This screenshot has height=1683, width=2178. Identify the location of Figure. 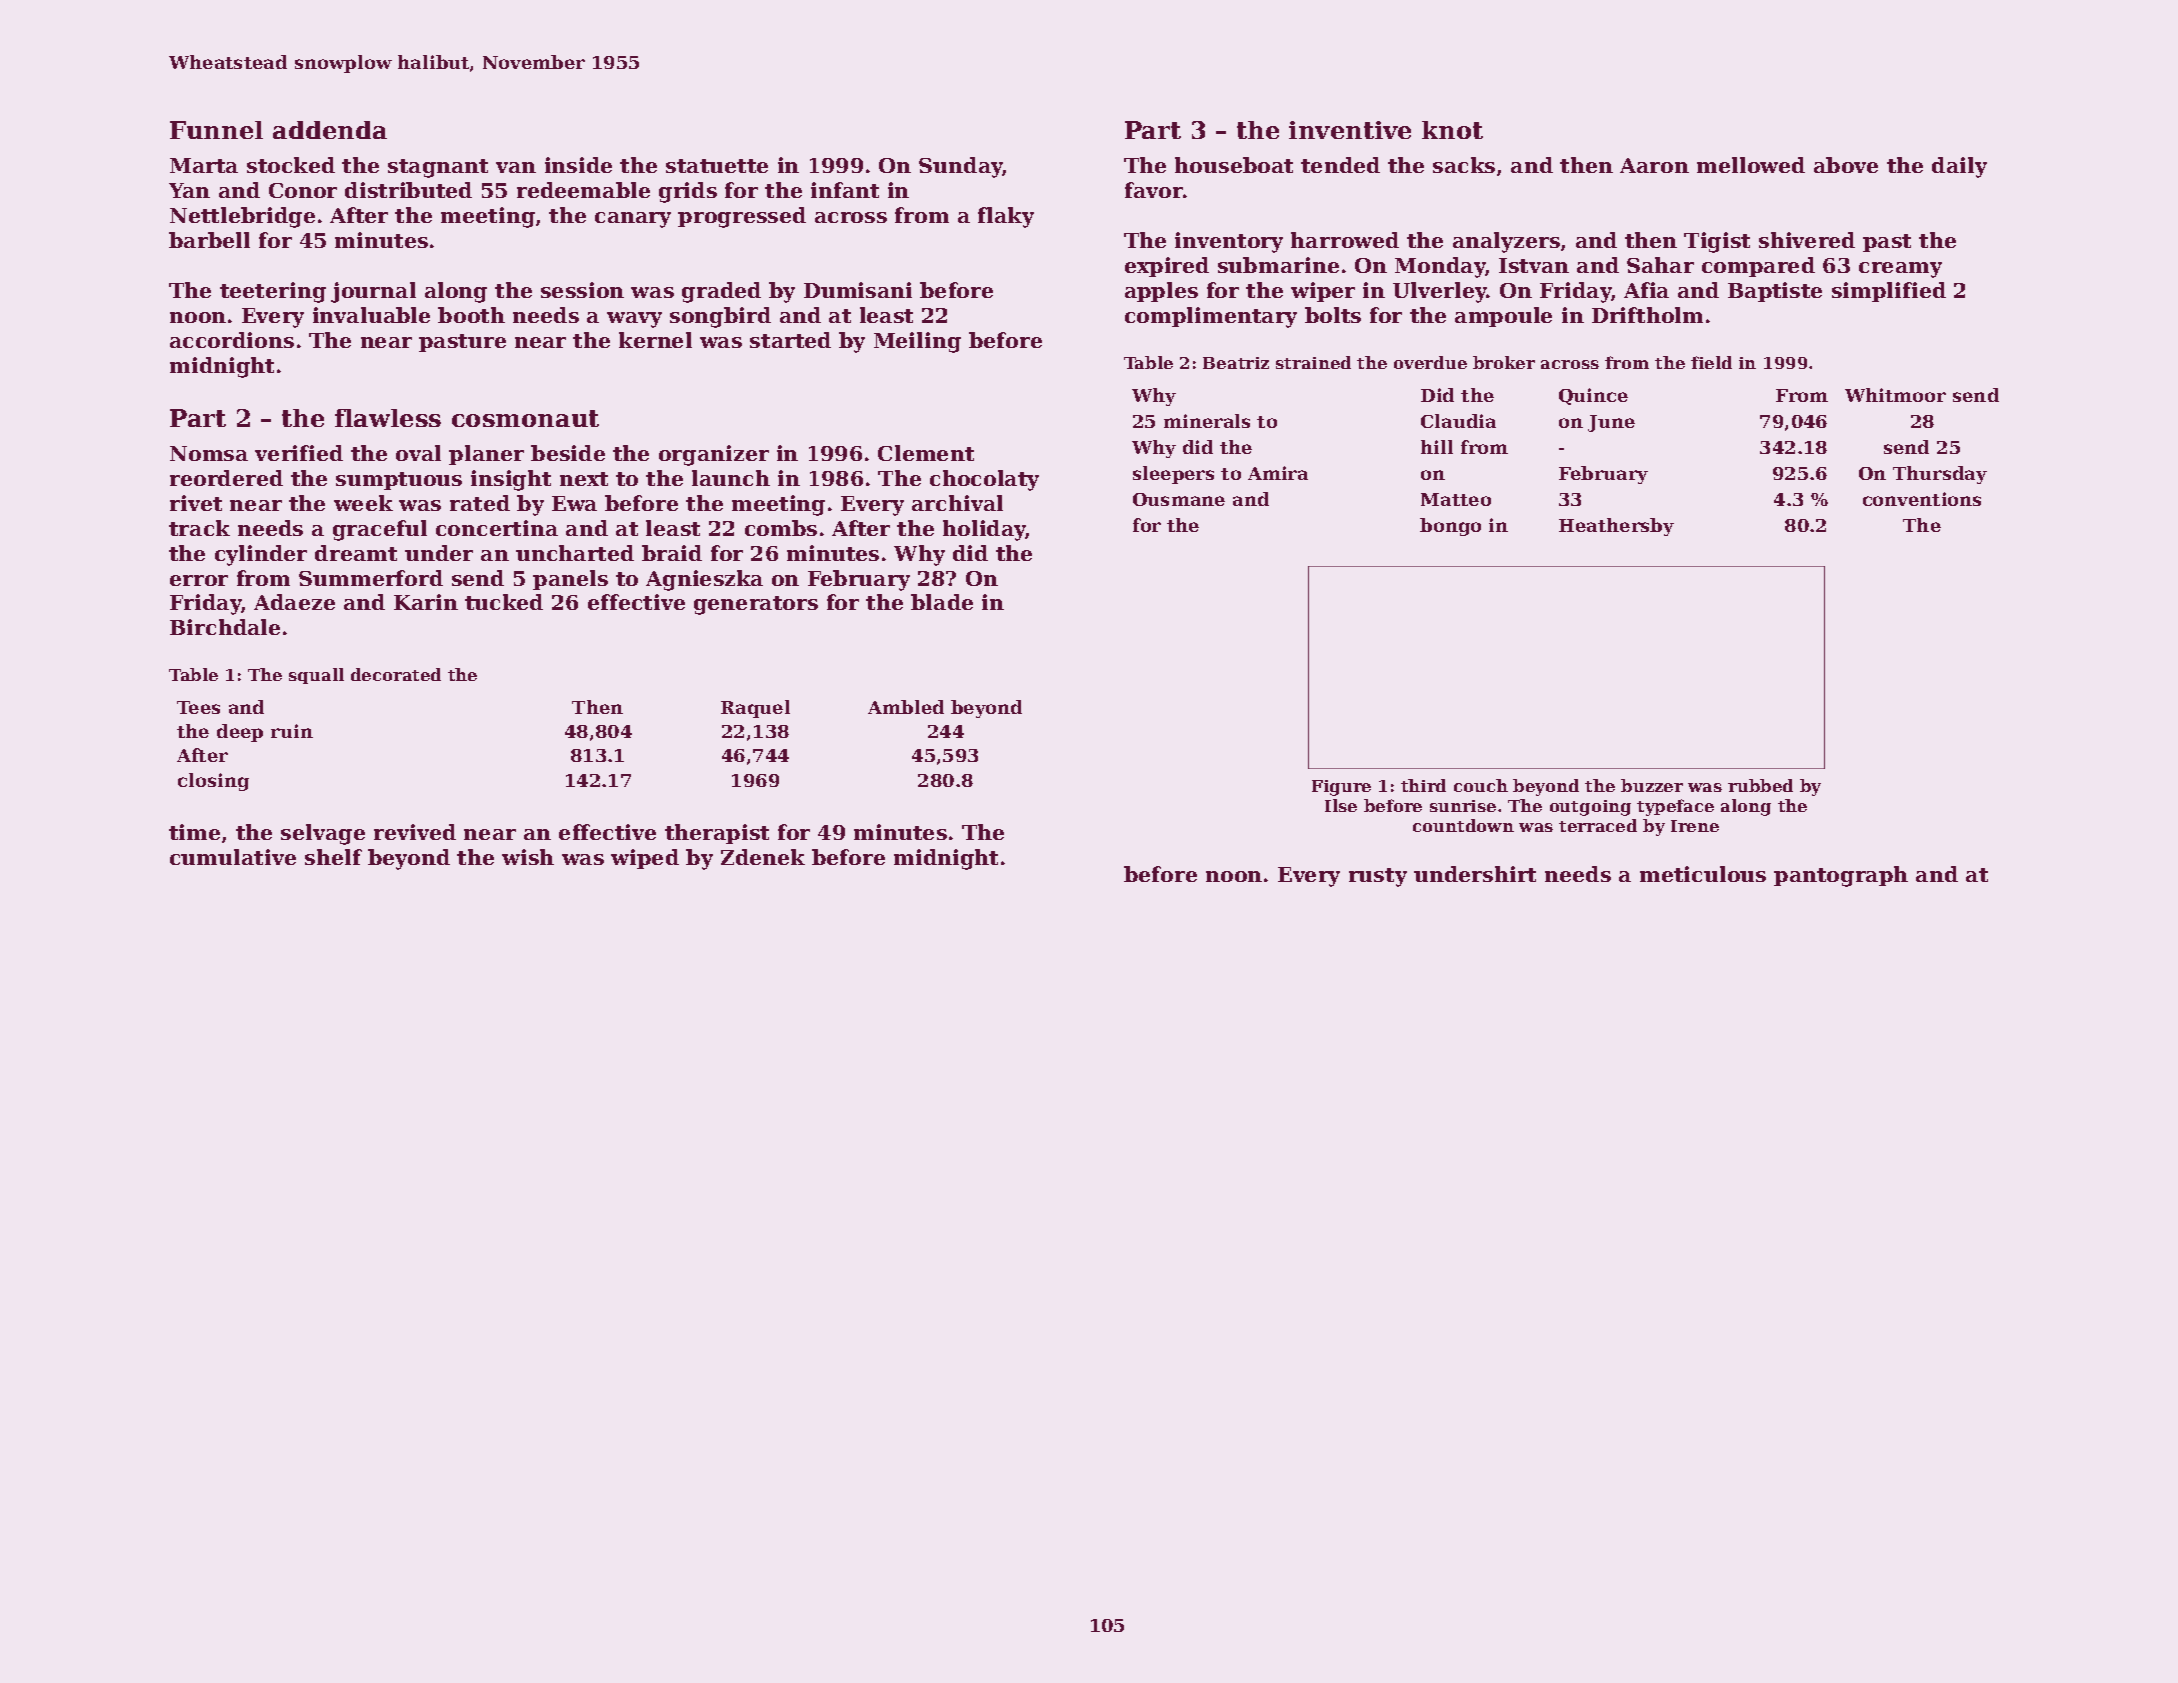
(1341, 788).
